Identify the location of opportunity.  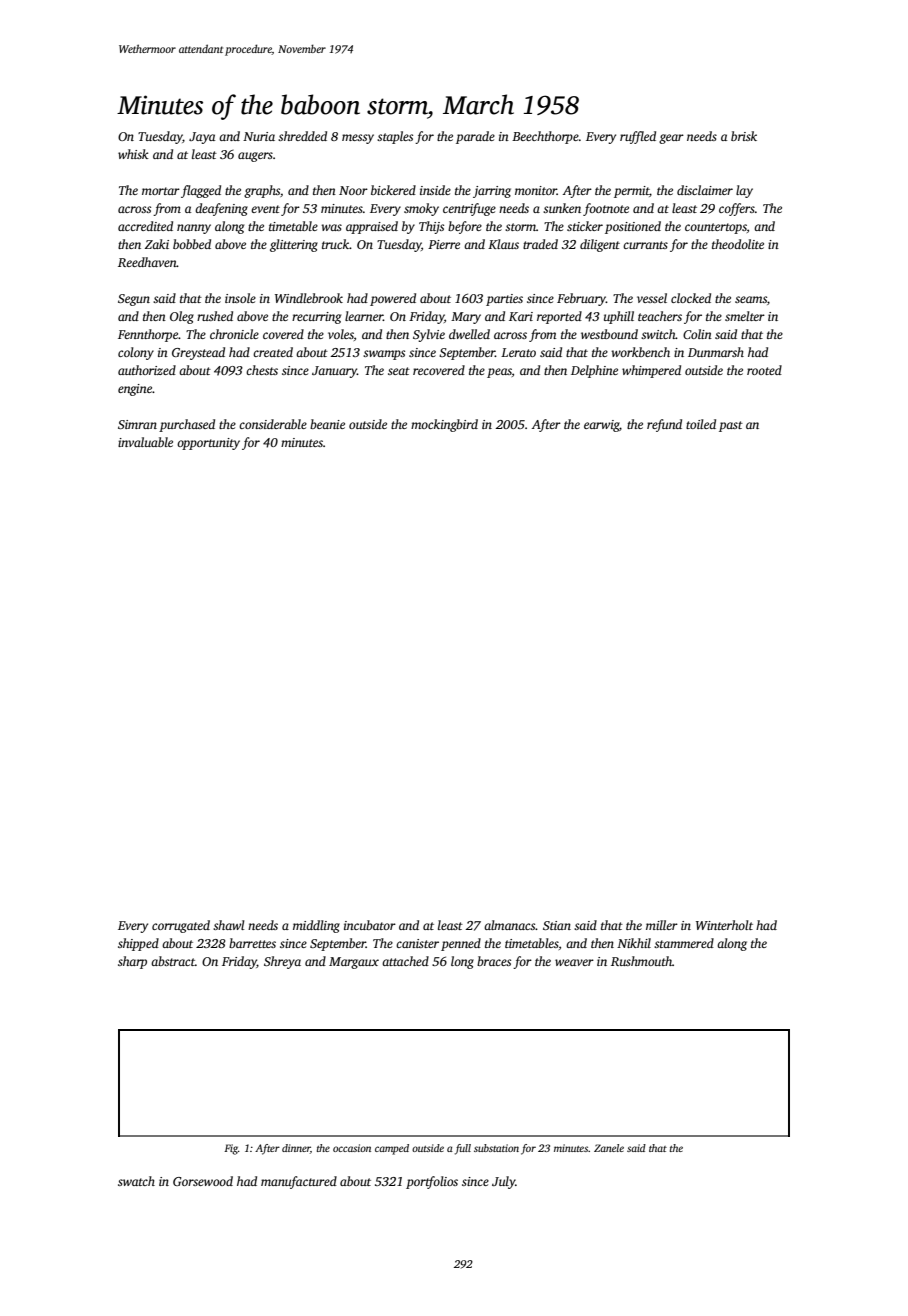
(208, 444).
